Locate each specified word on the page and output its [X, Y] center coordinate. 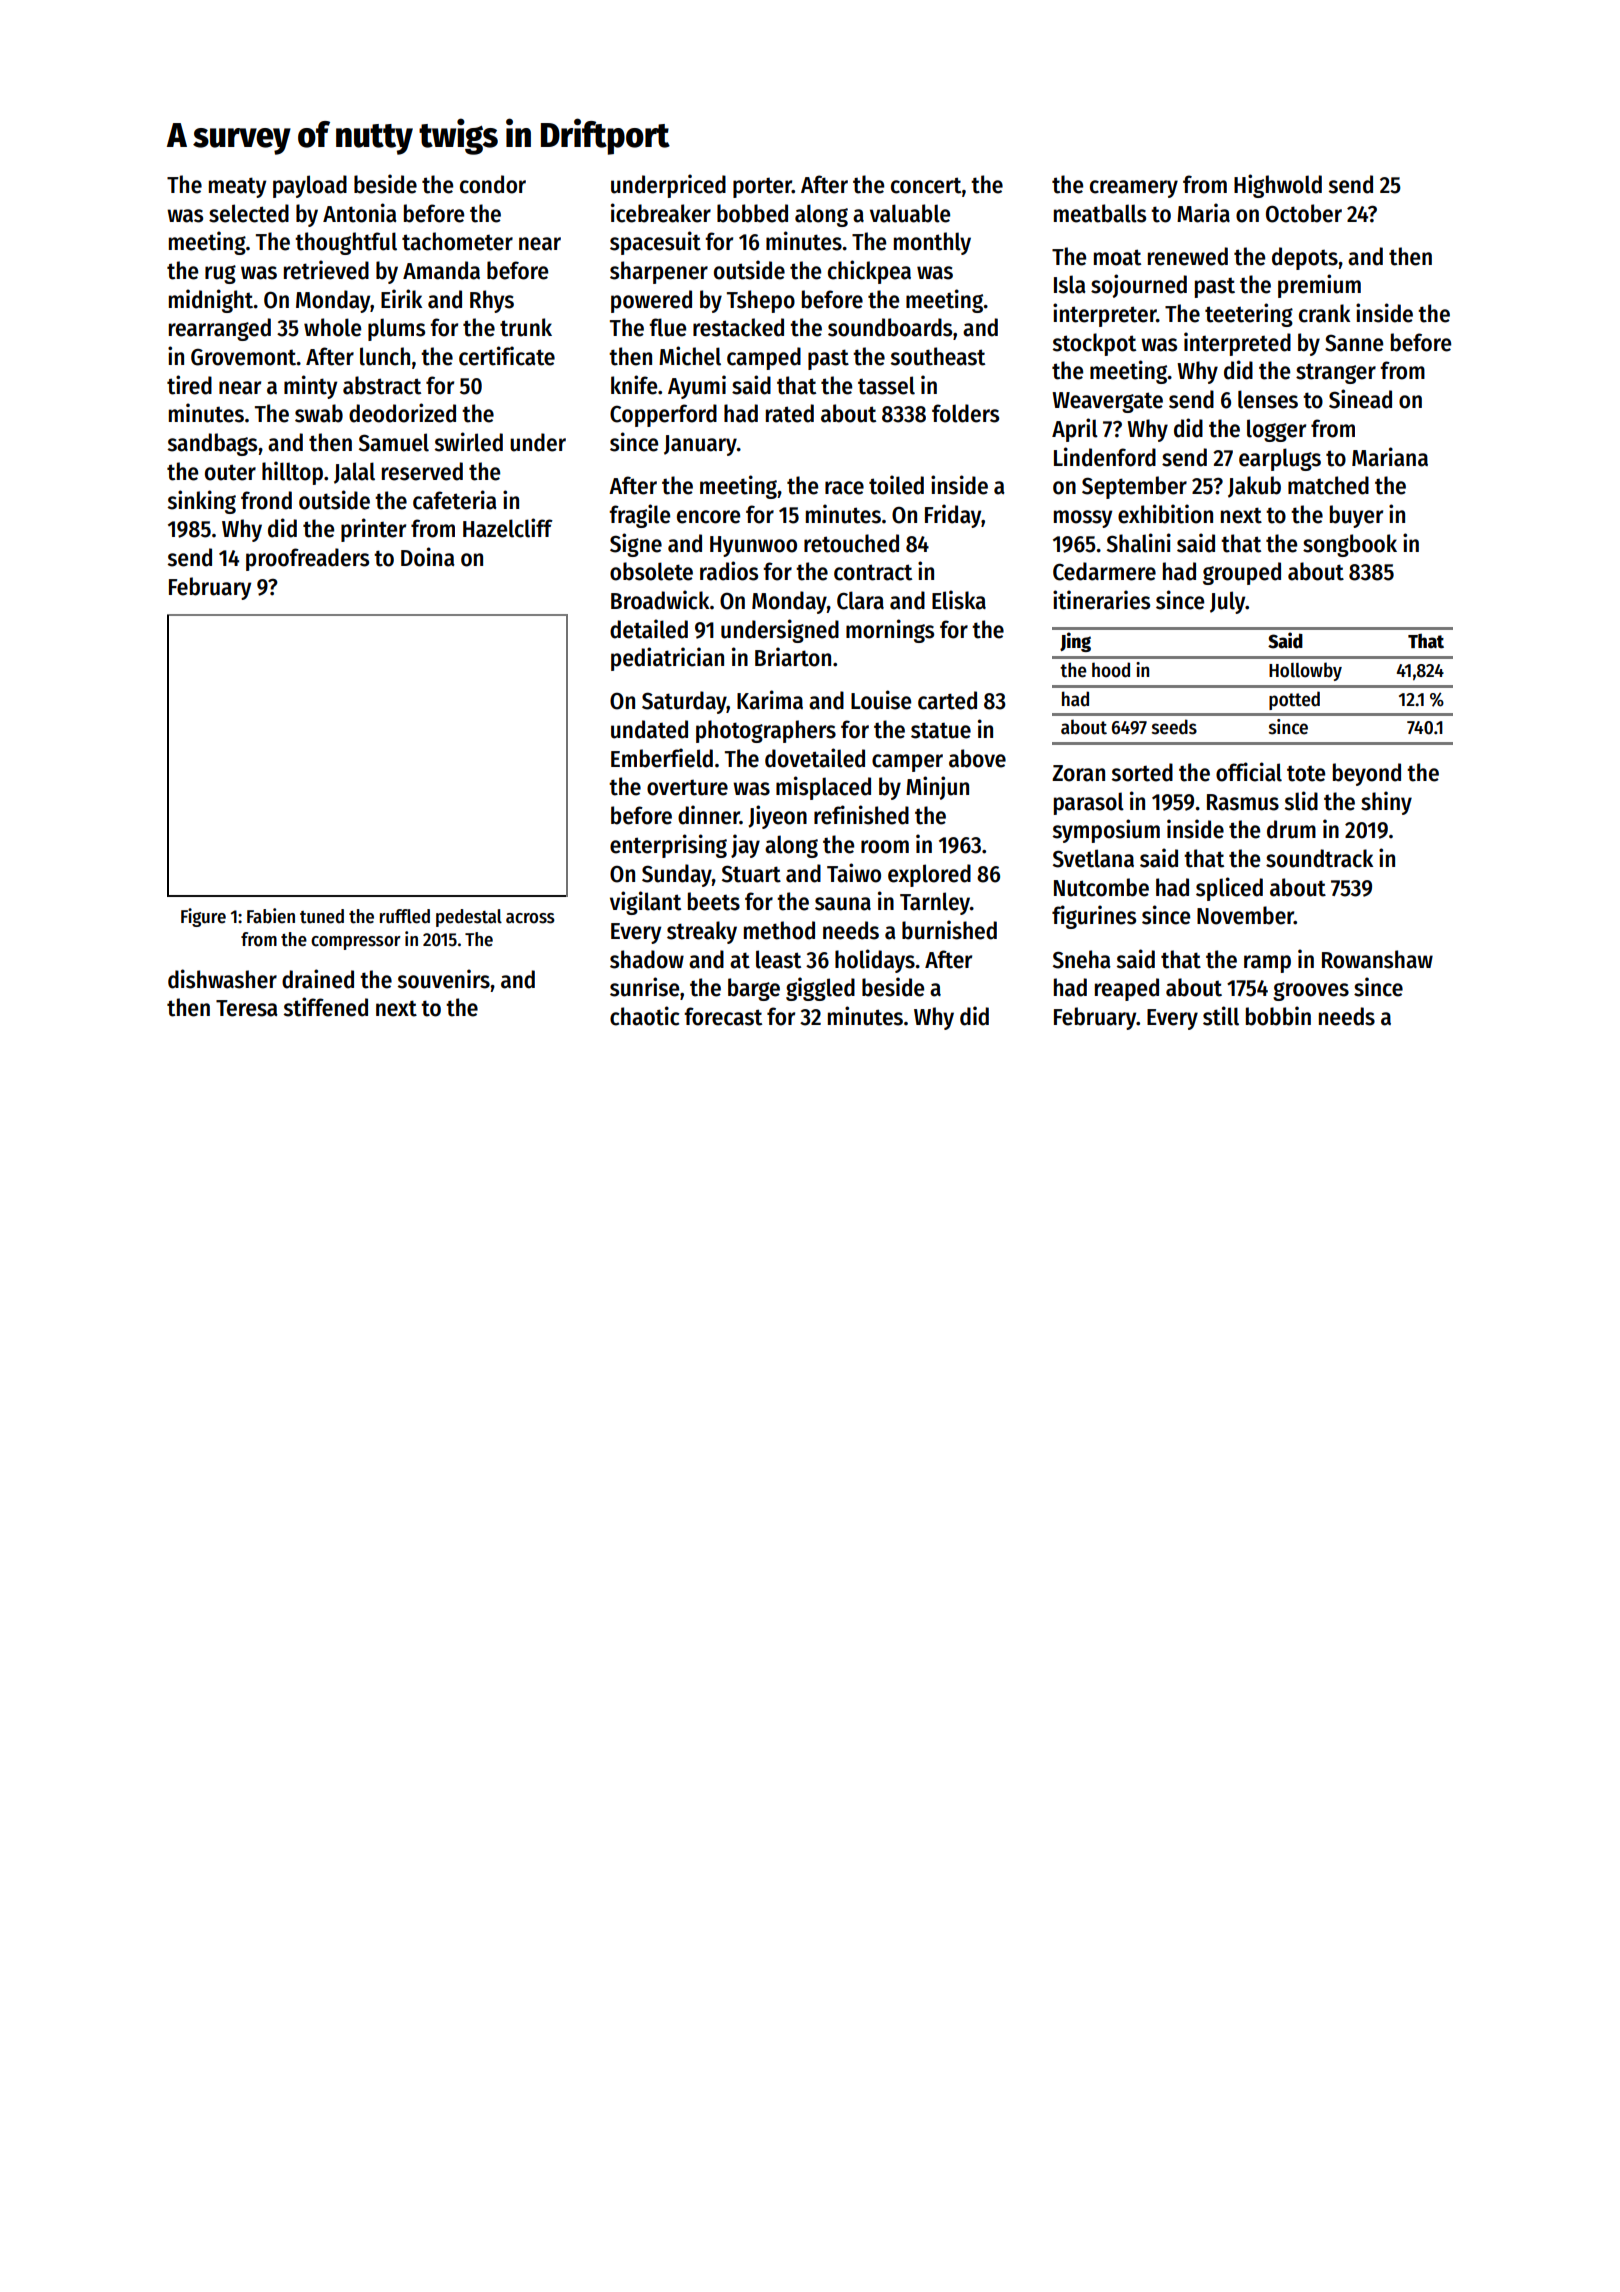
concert [926, 185]
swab [319, 413]
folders [965, 413]
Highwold [1278, 186]
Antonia [360, 213]
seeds [1174, 727]
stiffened [325, 1007]
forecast [723, 1016]
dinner [709, 815]
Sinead [1360, 399]
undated [649, 729]
